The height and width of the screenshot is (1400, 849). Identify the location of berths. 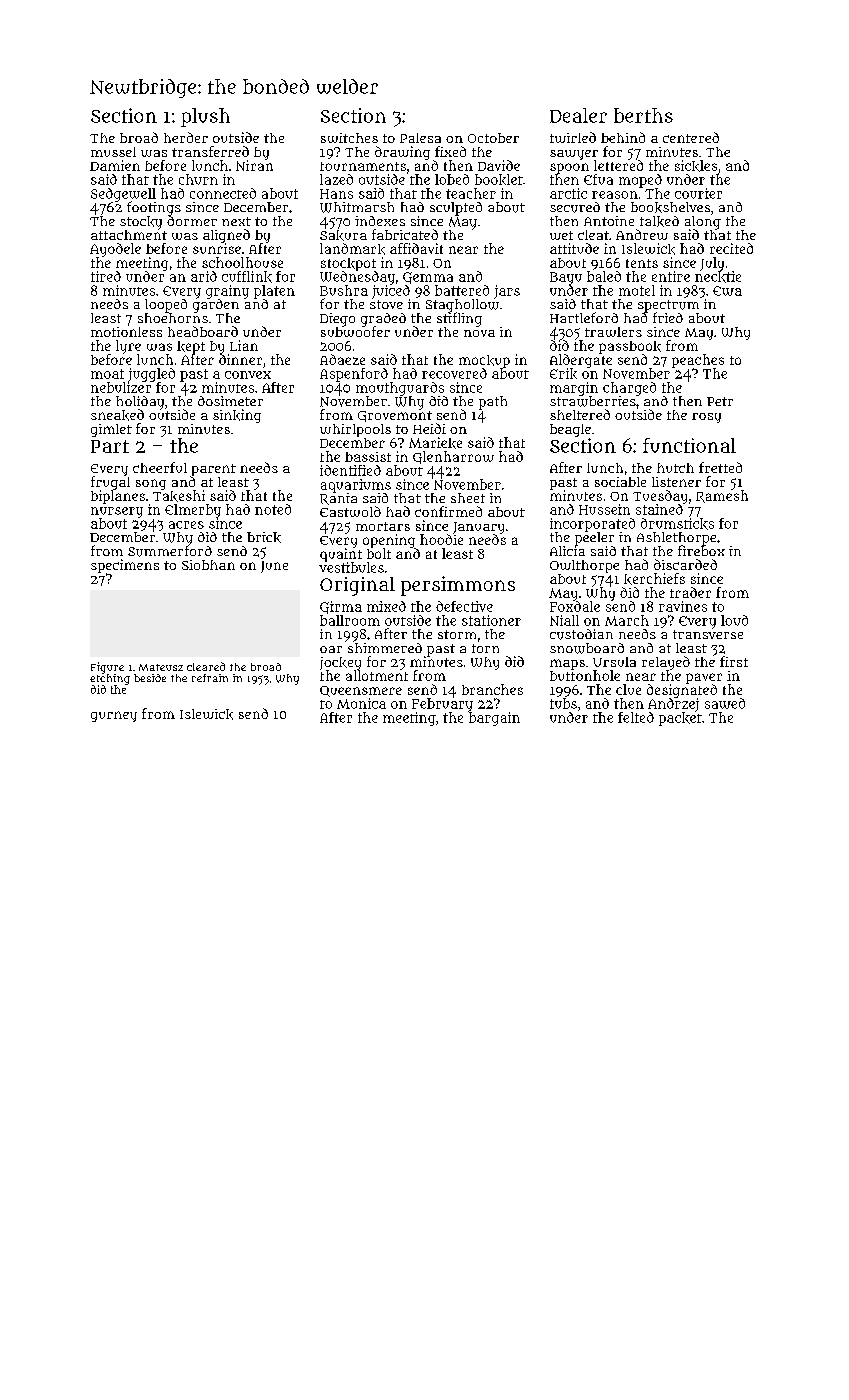
(643, 115).
